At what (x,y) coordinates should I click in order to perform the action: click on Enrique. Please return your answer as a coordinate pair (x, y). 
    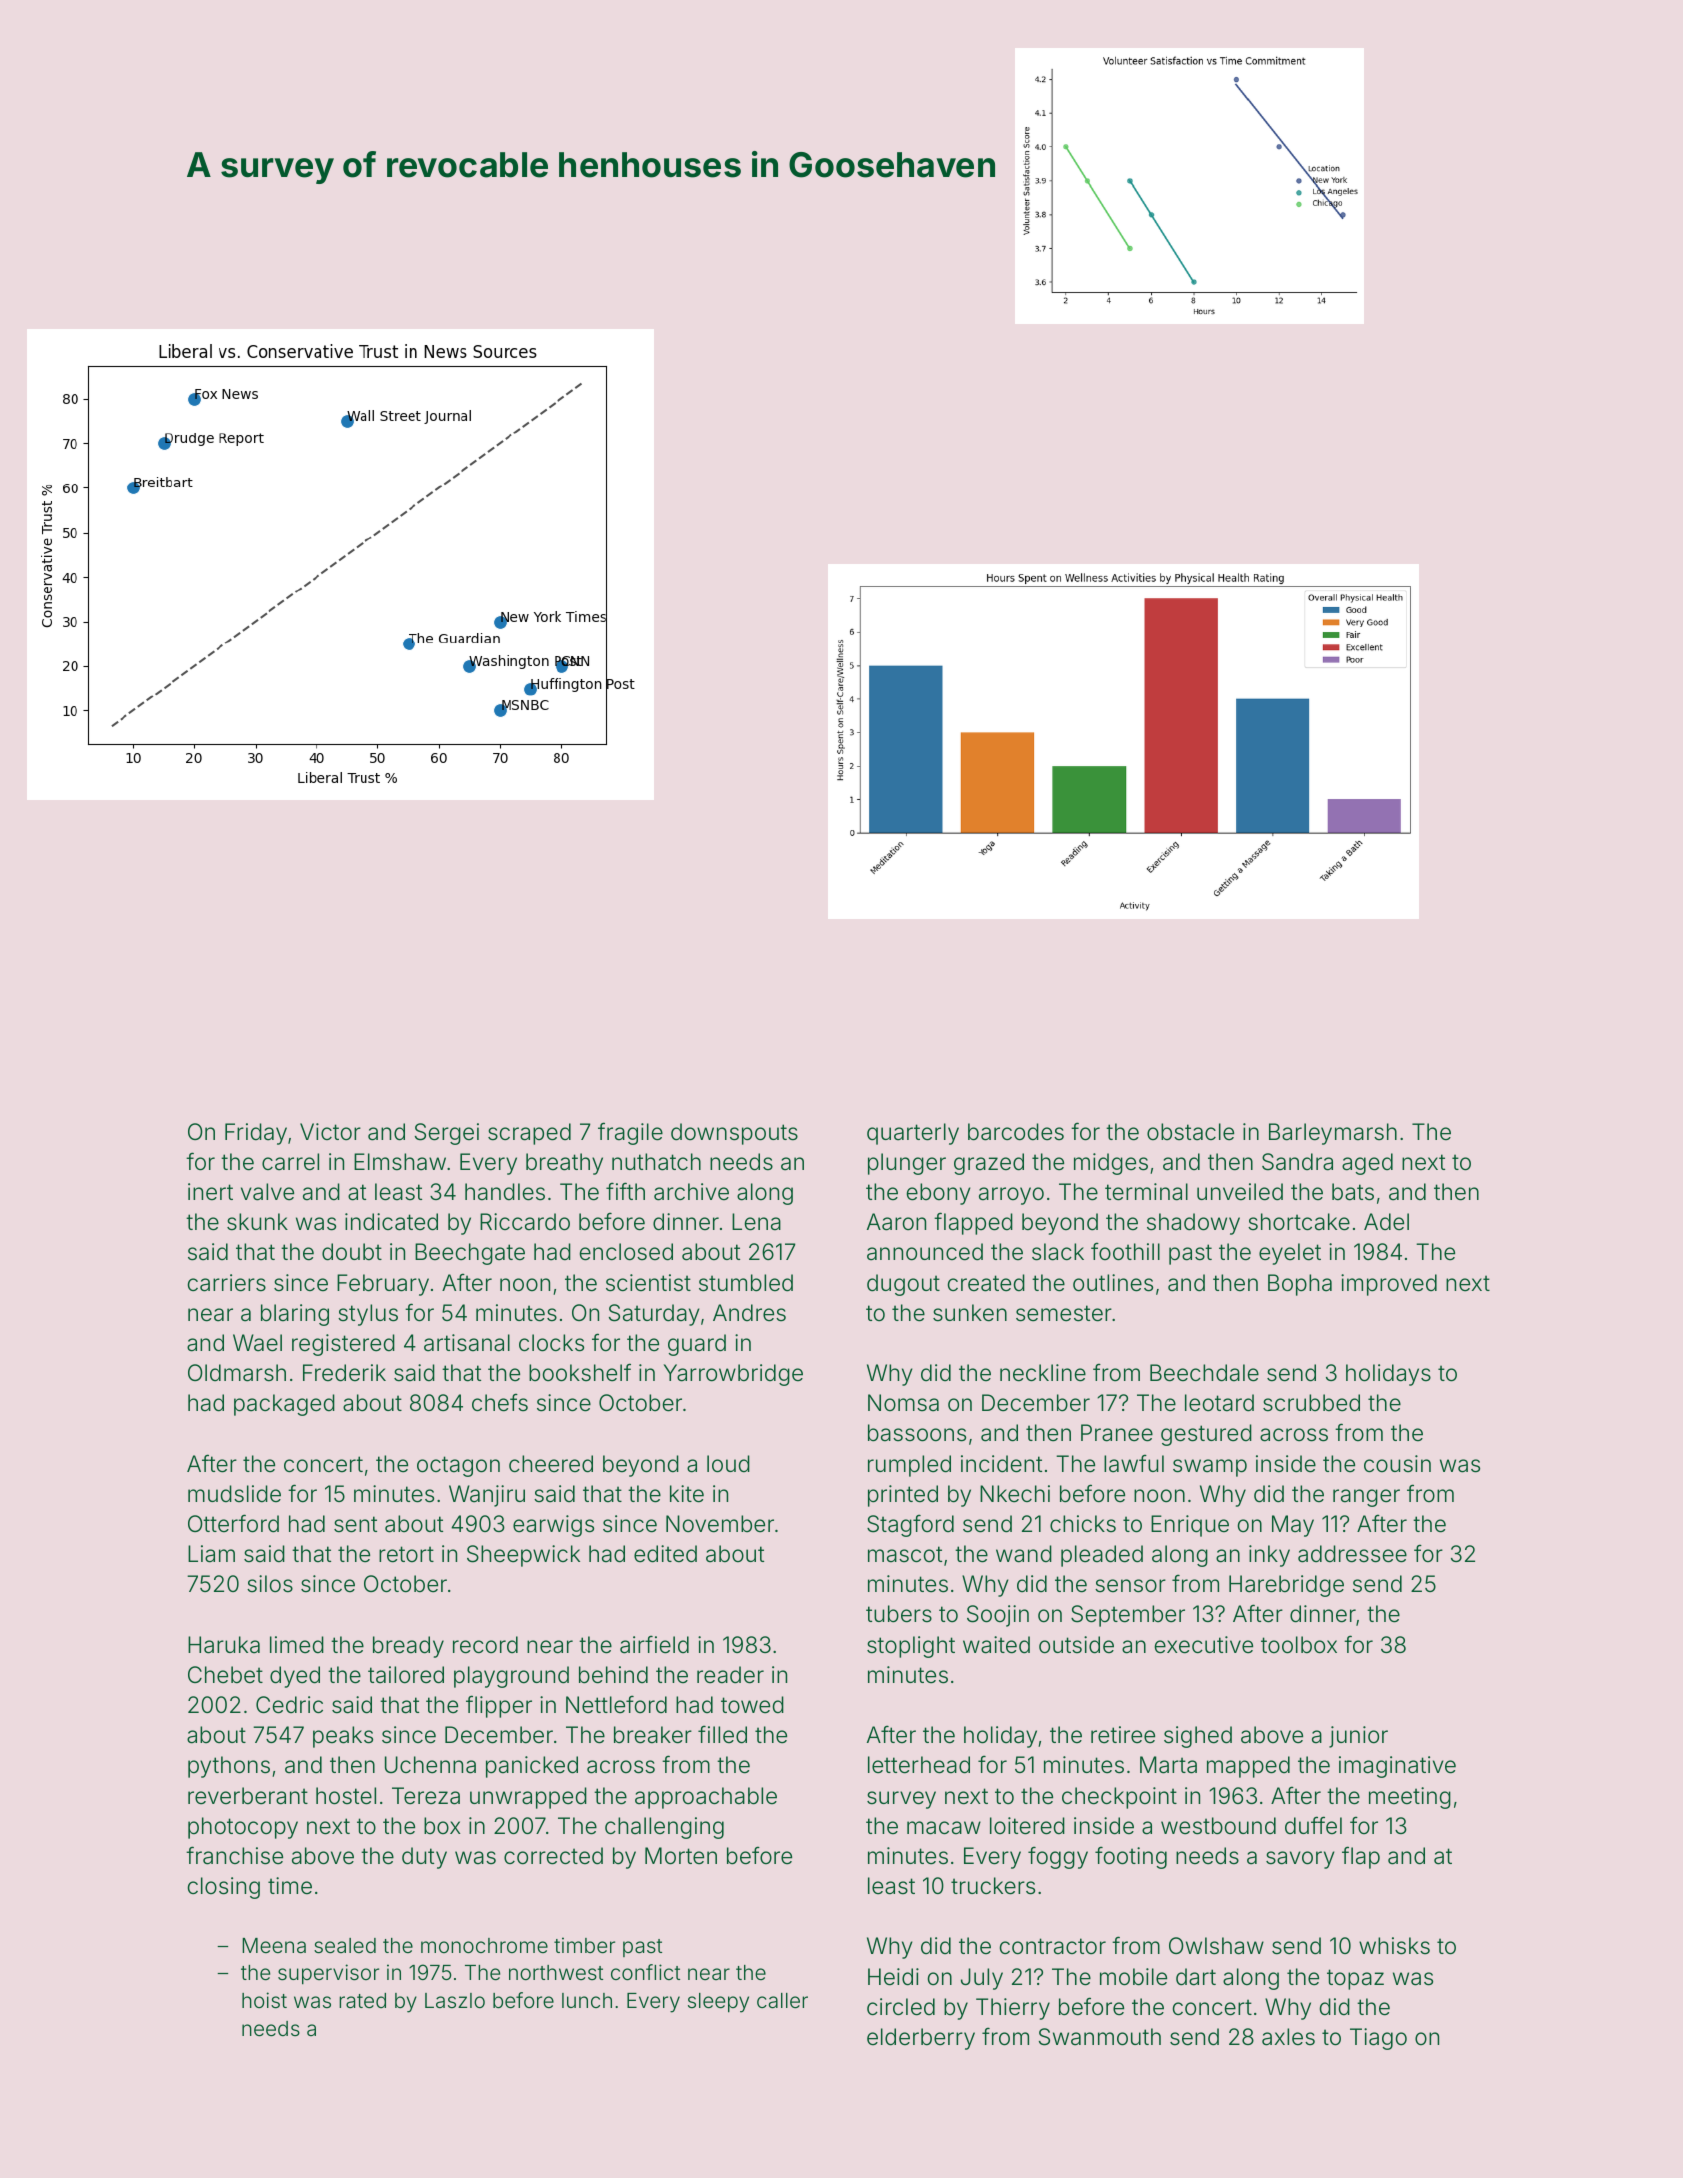
    Looking at the image, I should click on (1190, 1526).
